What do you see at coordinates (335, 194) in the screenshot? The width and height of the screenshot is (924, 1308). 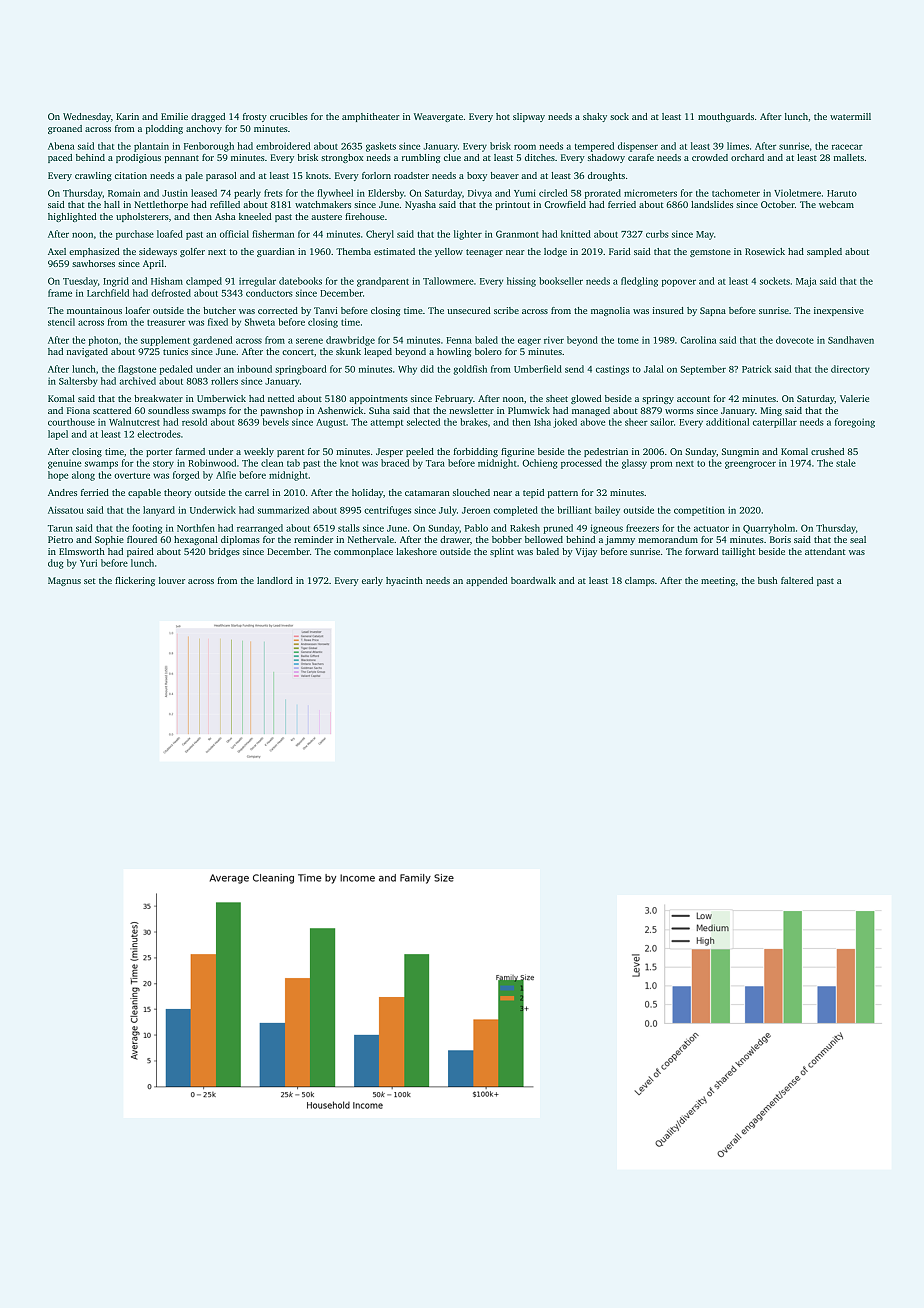 I see `flywheel` at bounding box center [335, 194].
